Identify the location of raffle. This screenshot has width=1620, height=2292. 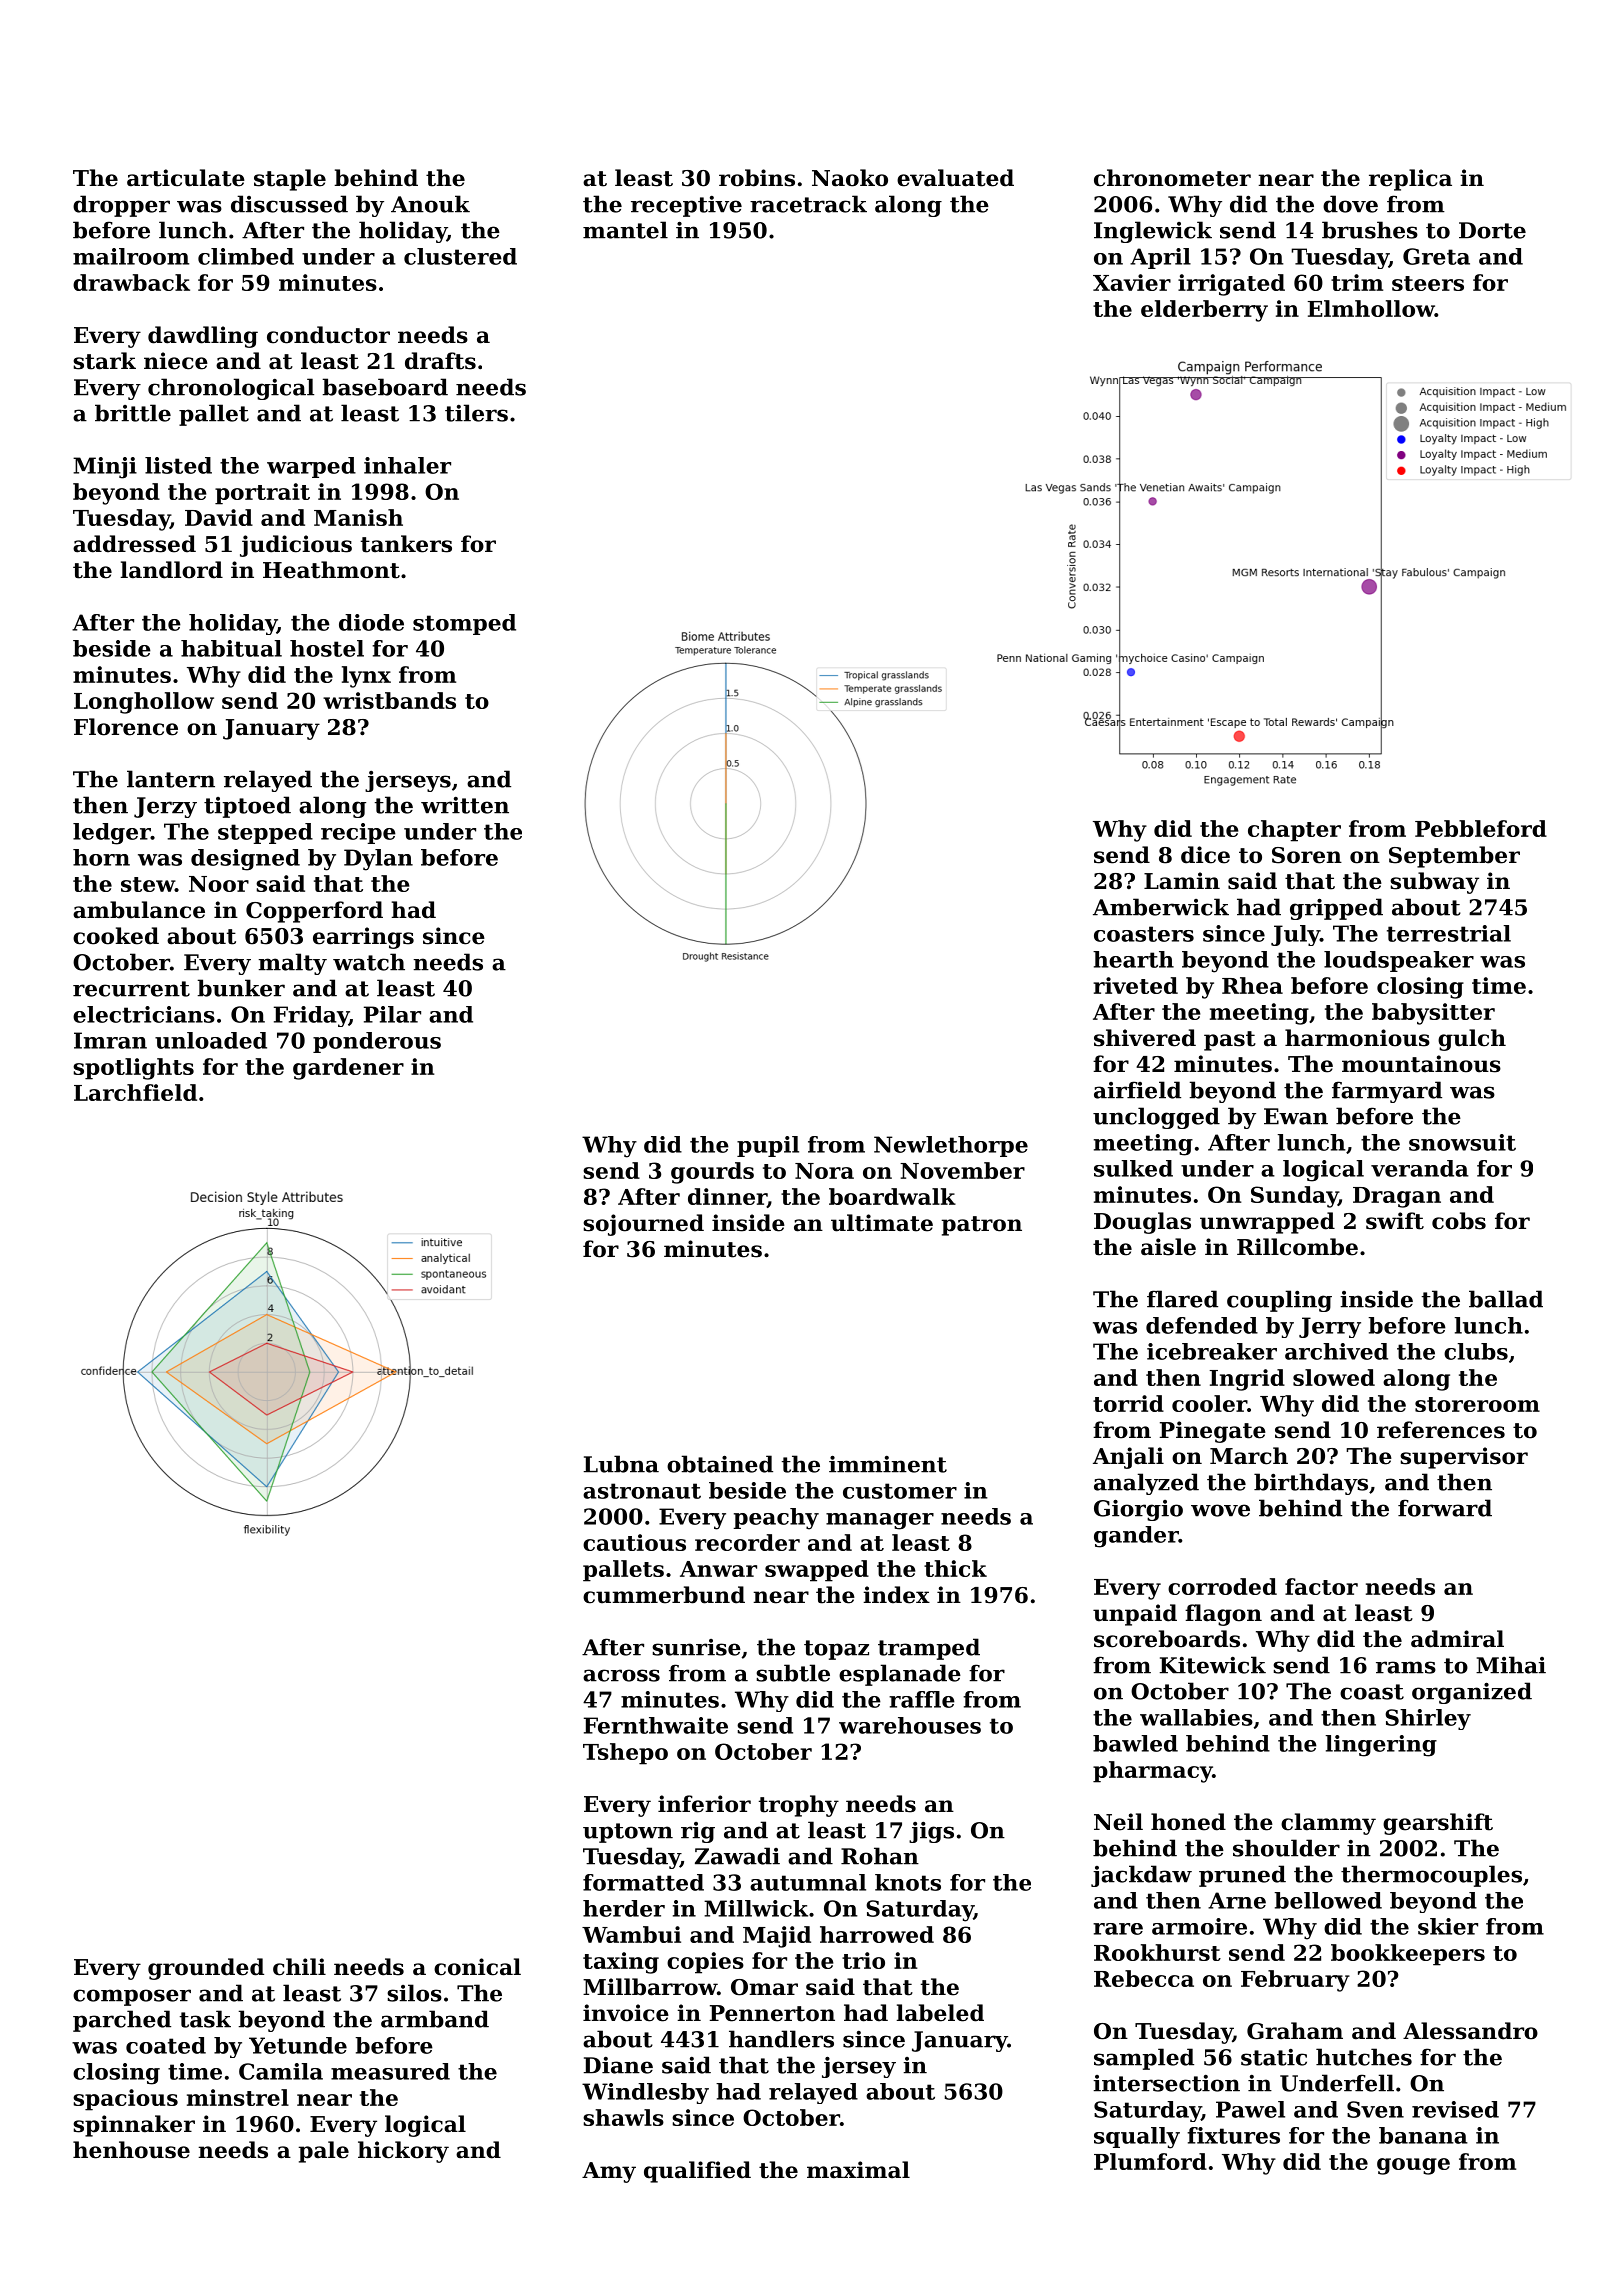
(922, 1699).
